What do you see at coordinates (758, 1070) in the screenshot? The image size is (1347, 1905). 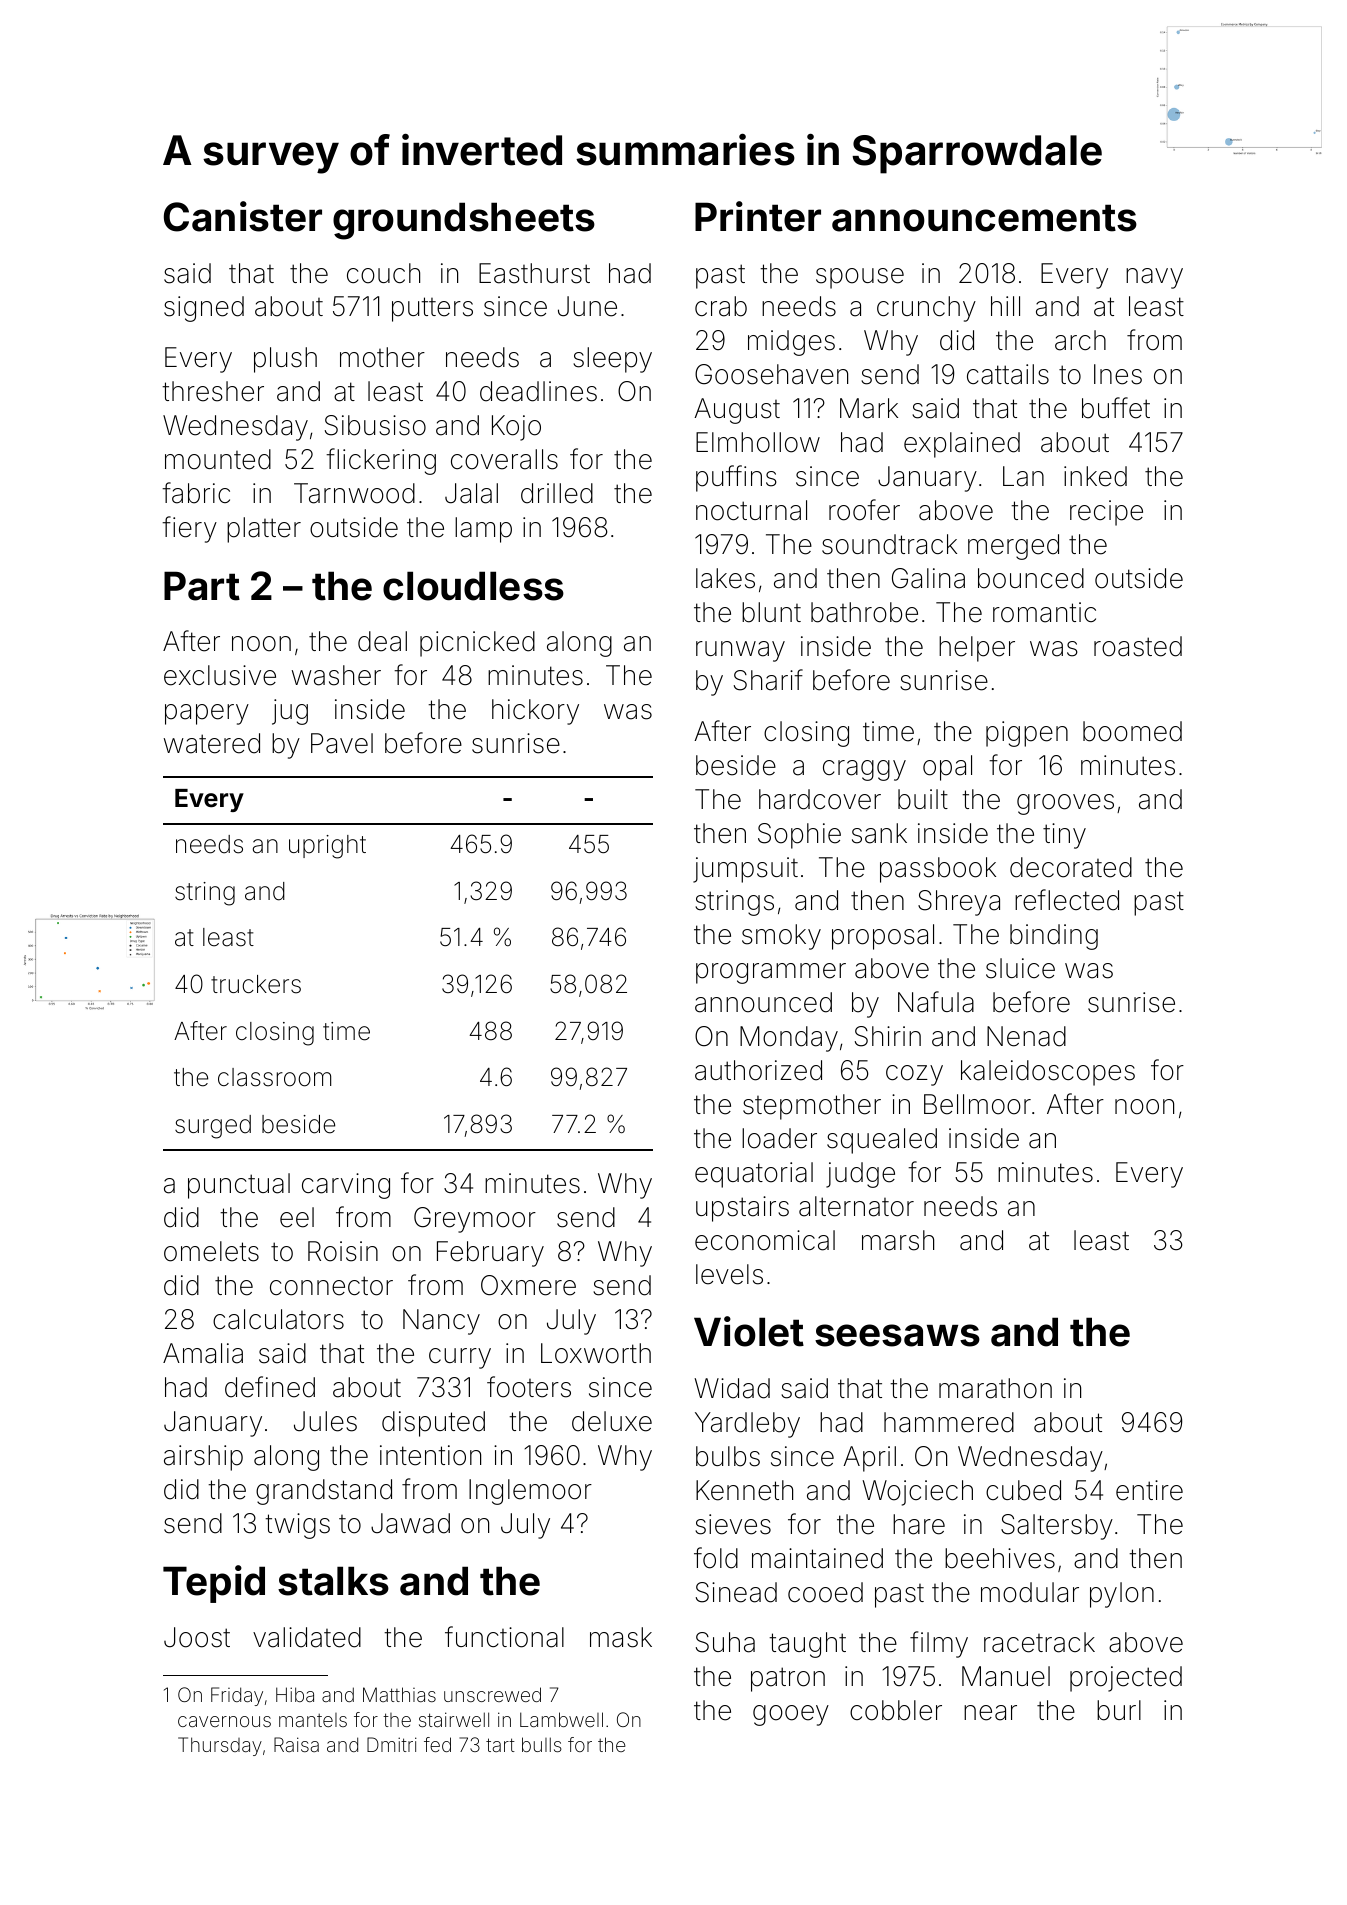 I see `authorized` at bounding box center [758, 1070].
